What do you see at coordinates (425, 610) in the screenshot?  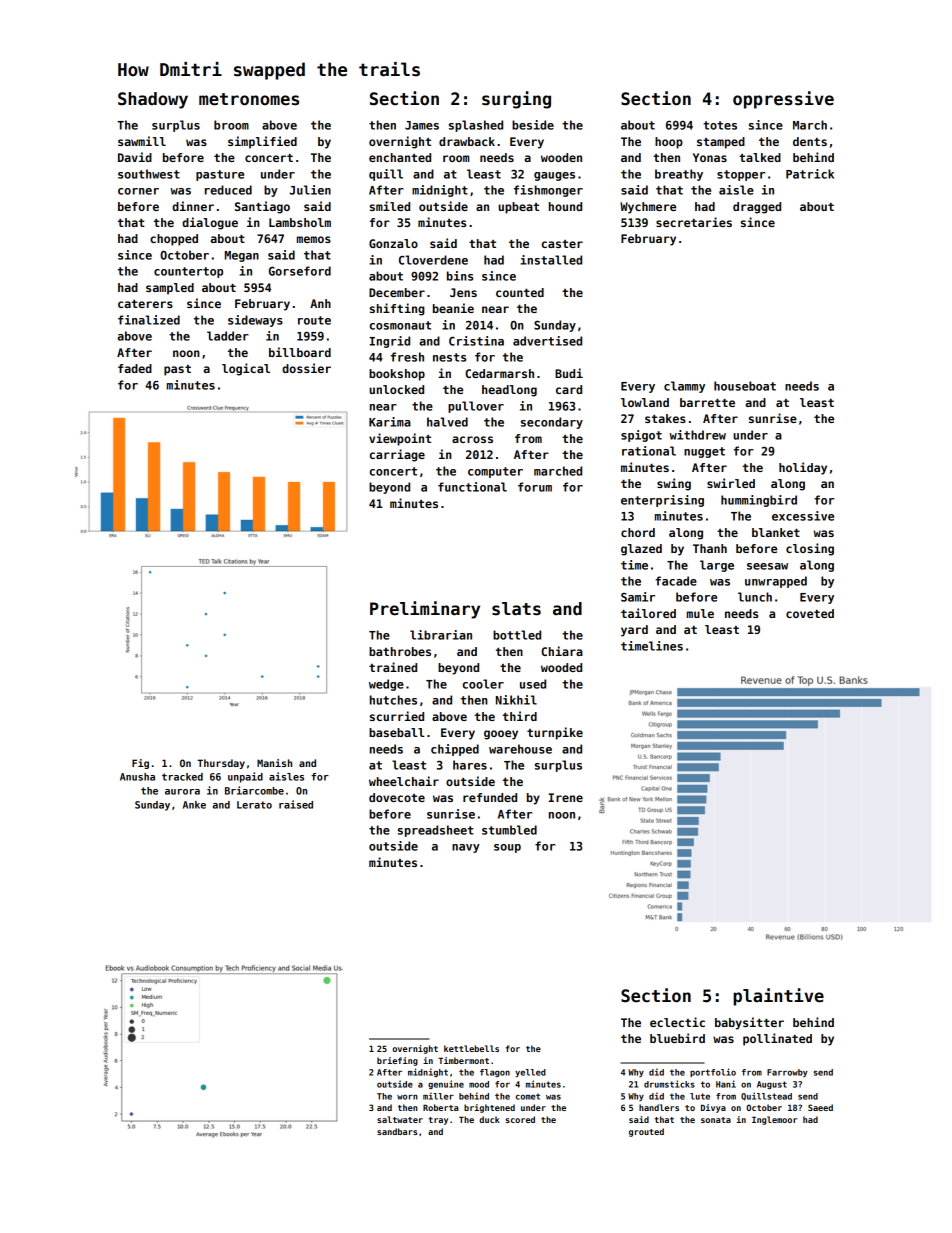 I see `Preliminary` at bounding box center [425, 610].
